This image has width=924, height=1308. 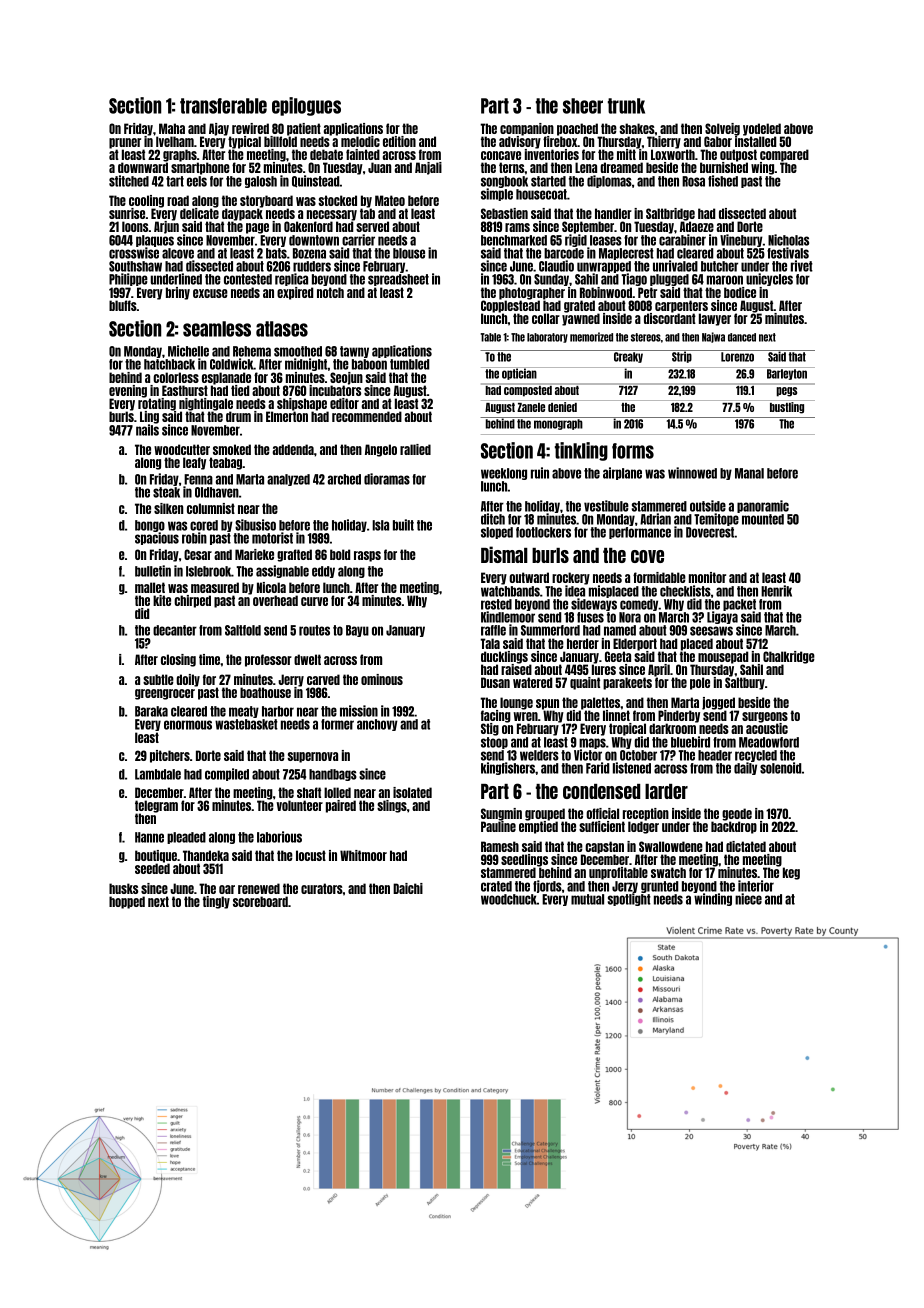 I want to click on epilogues, so click(x=306, y=106).
